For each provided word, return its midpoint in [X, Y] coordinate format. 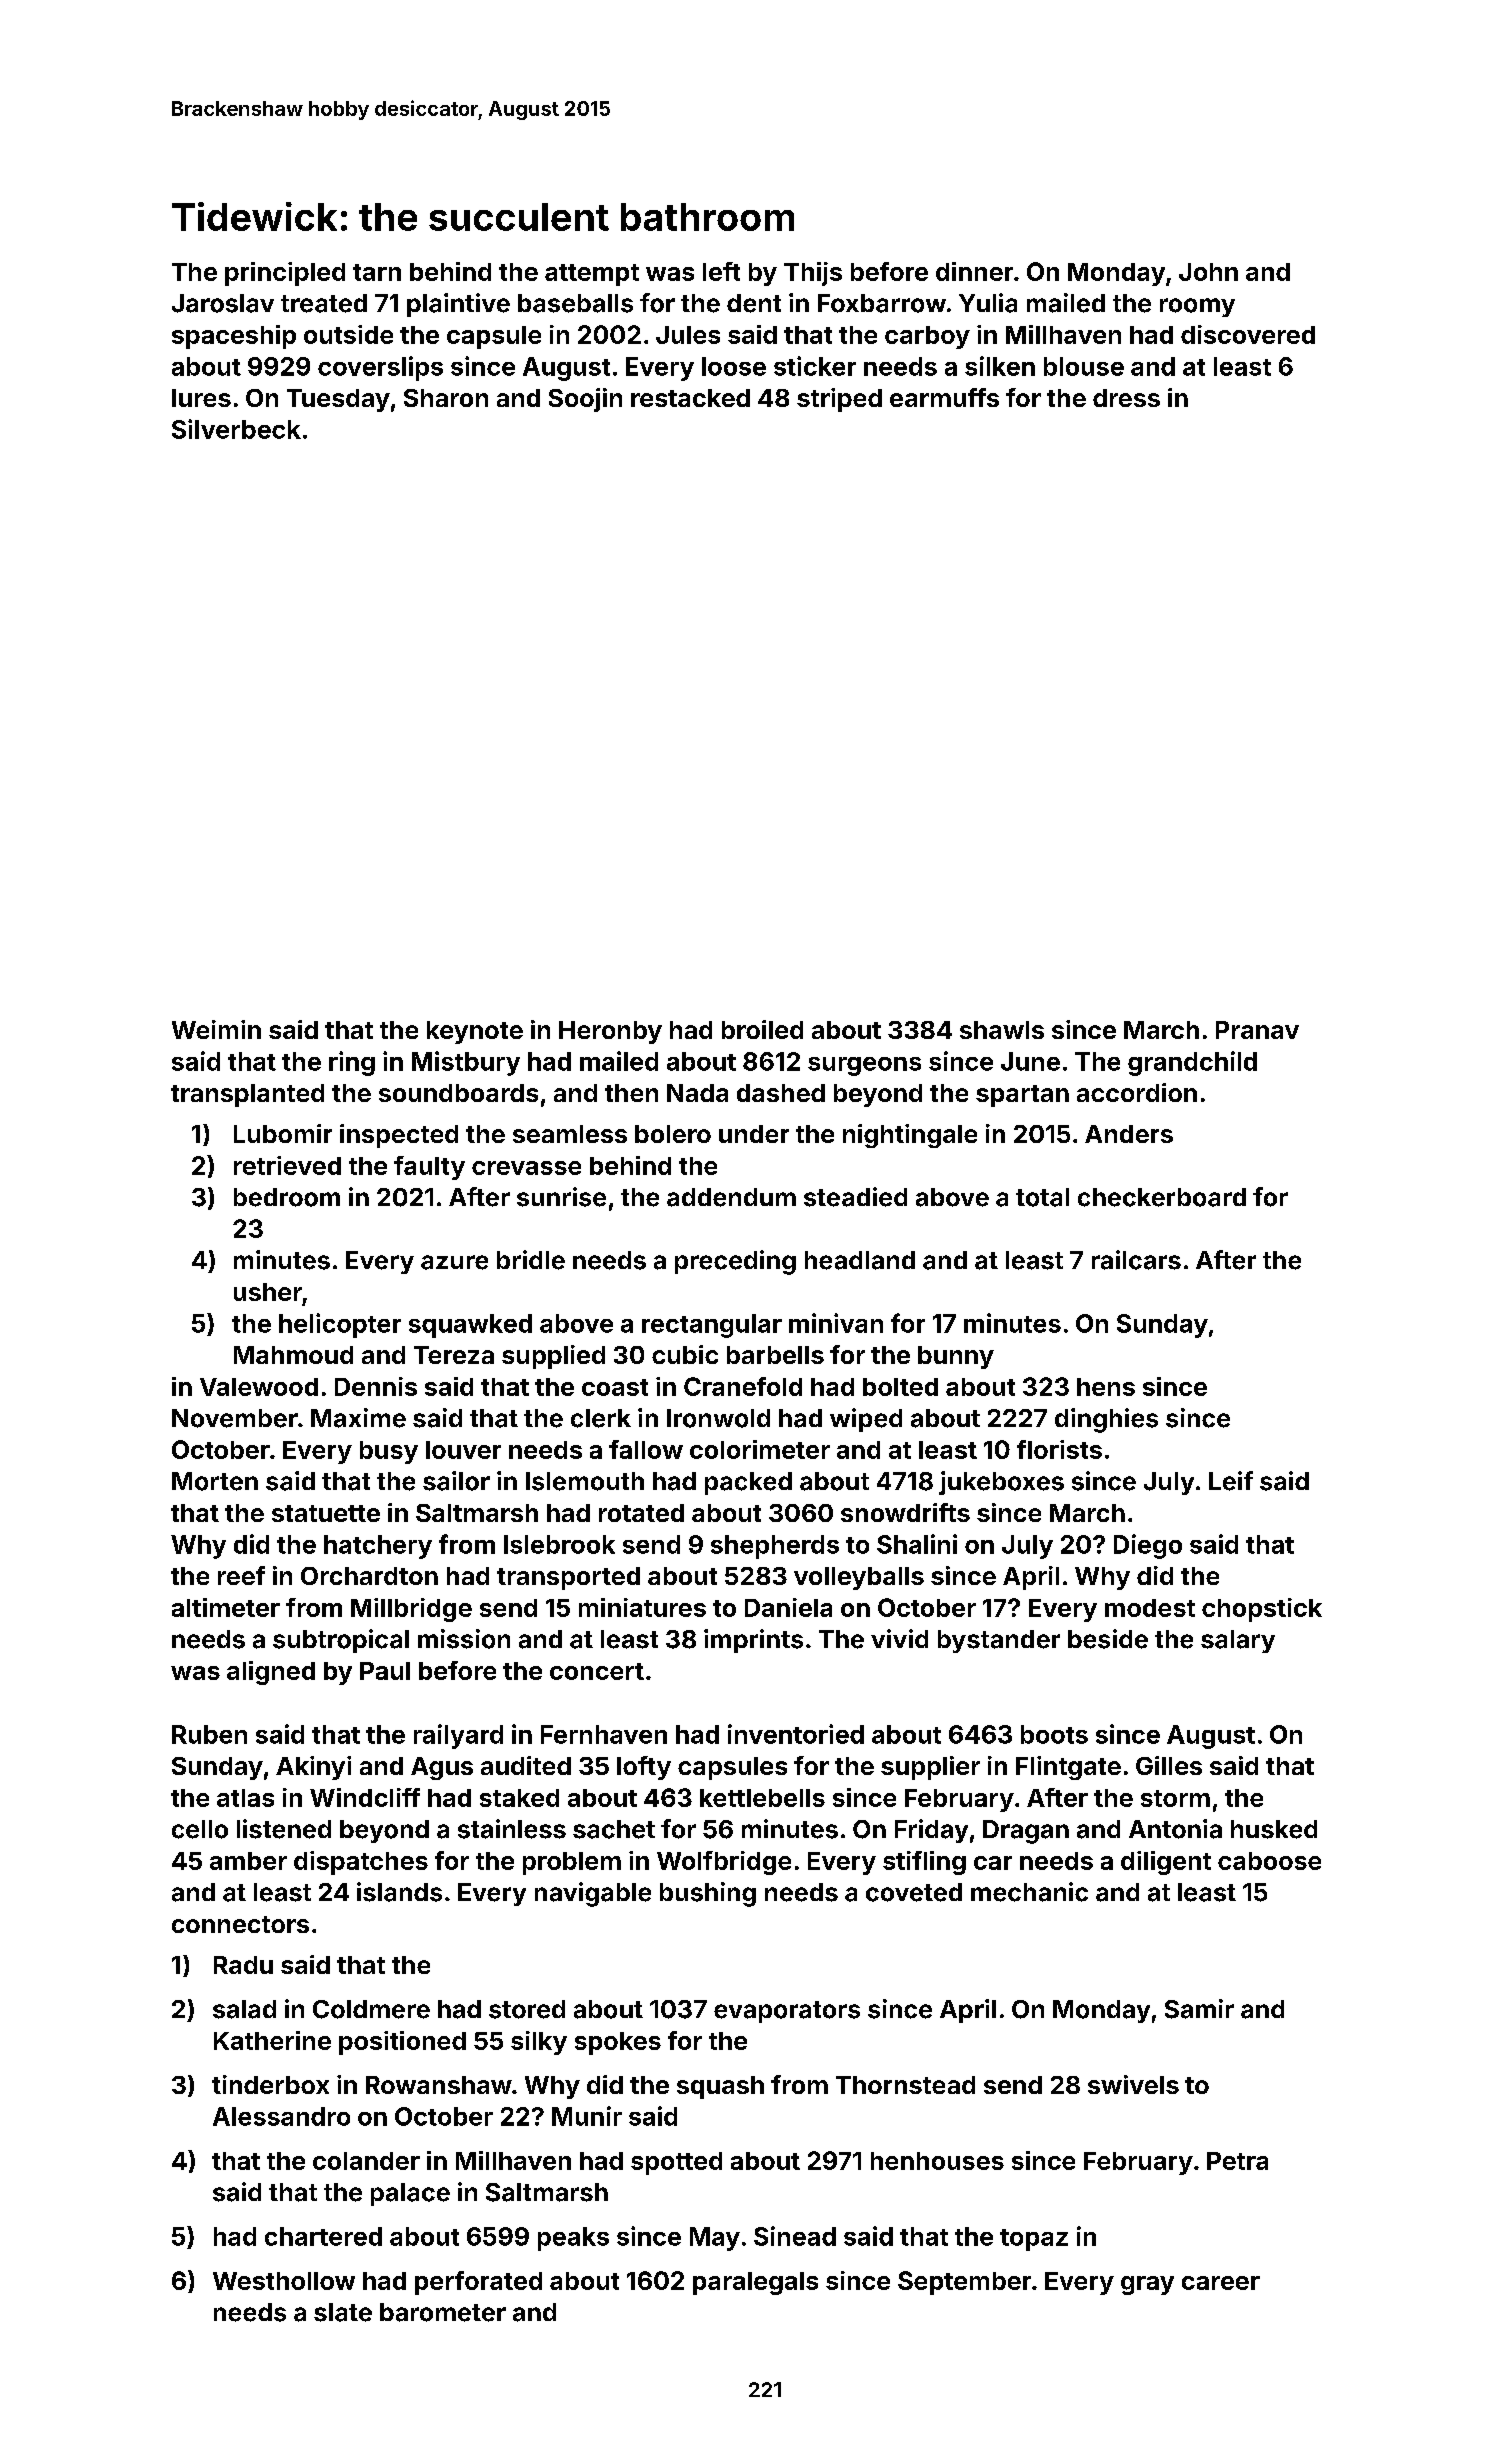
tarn [377, 272]
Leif [1231, 1481]
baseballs [575, 303]
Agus [442, 1768]
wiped [866, 1420]
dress [1126, 398]
